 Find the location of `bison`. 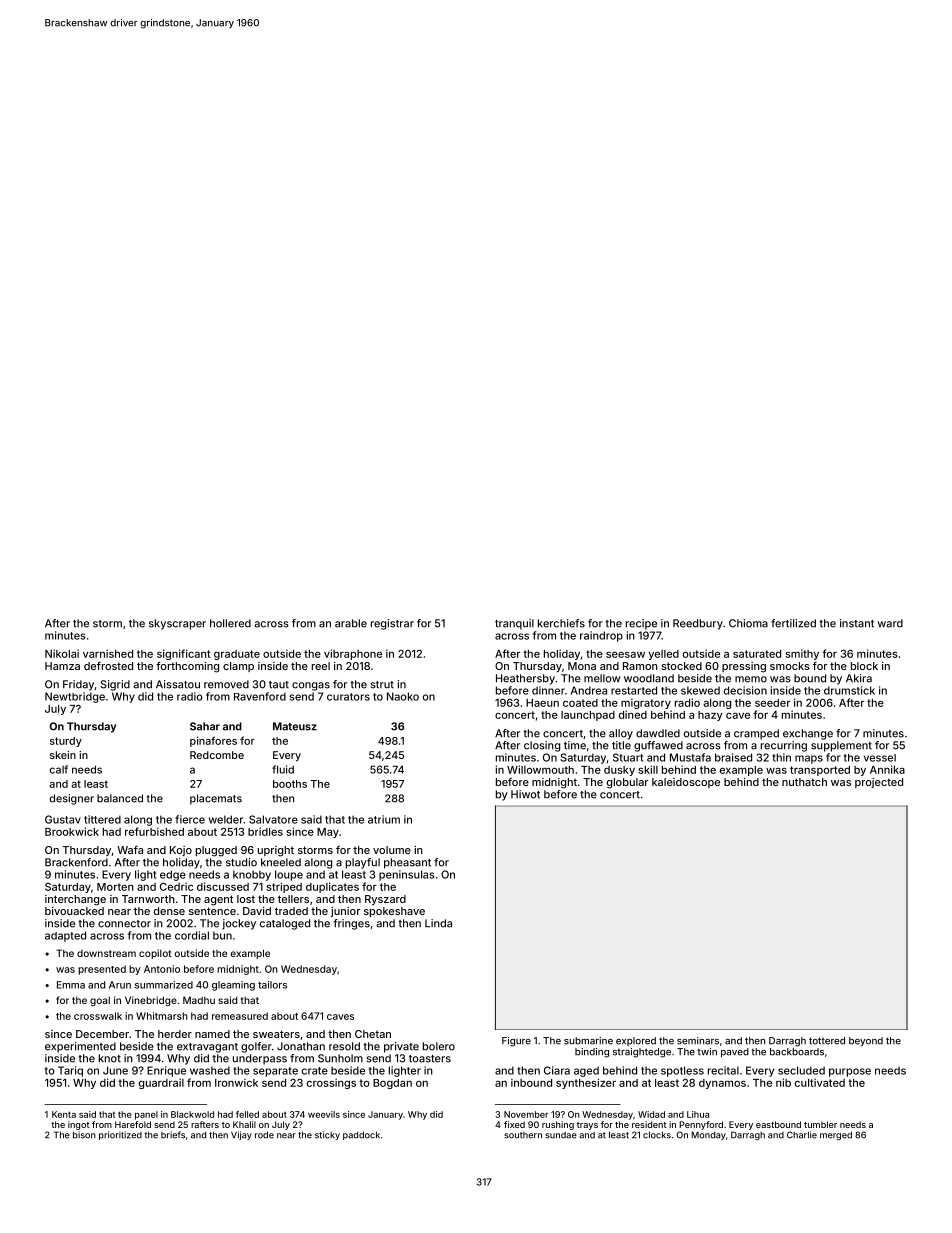

bison is located at coordinates (84, 1135).
